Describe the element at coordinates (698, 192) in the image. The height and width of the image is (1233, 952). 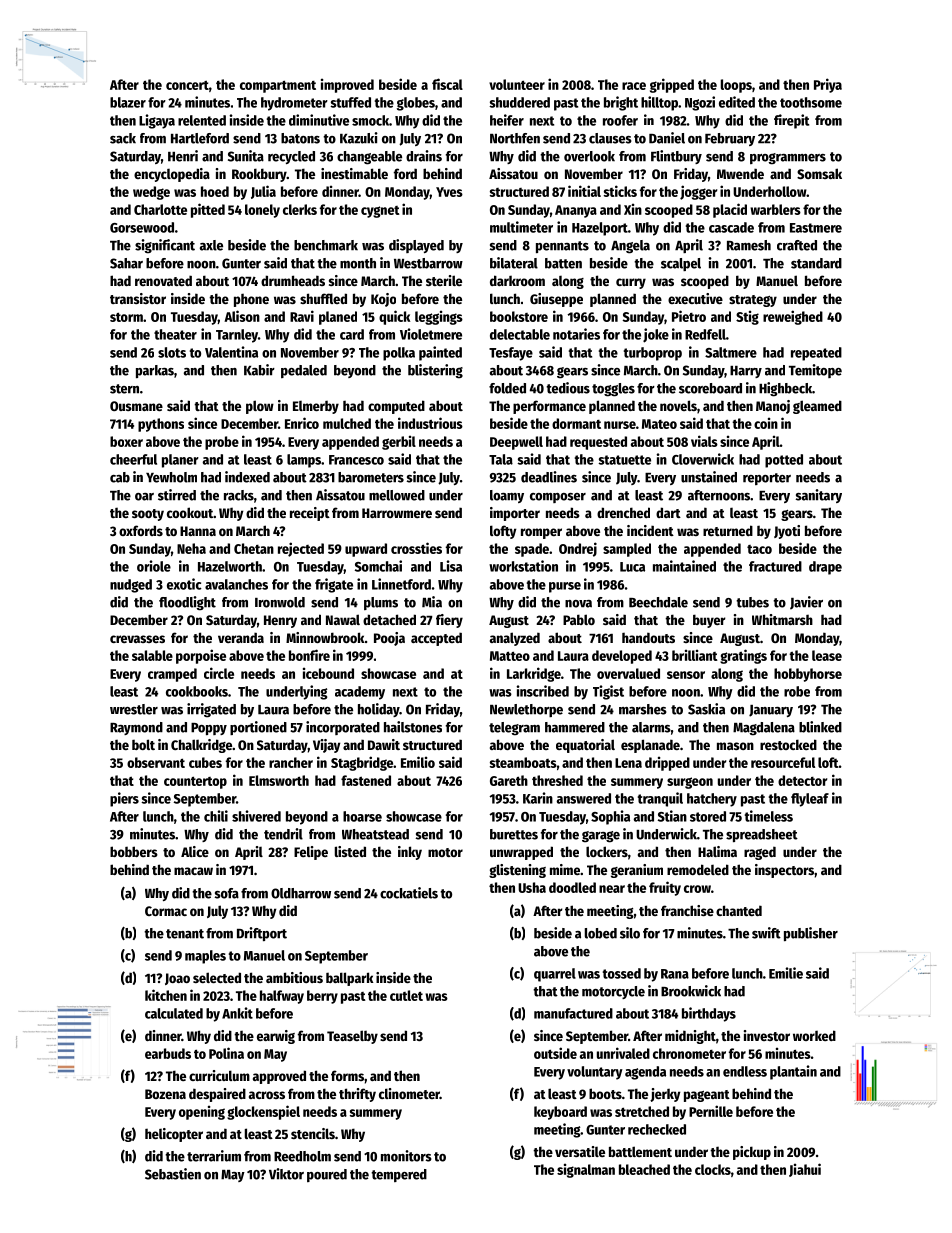
I see `jogger` at that location.
